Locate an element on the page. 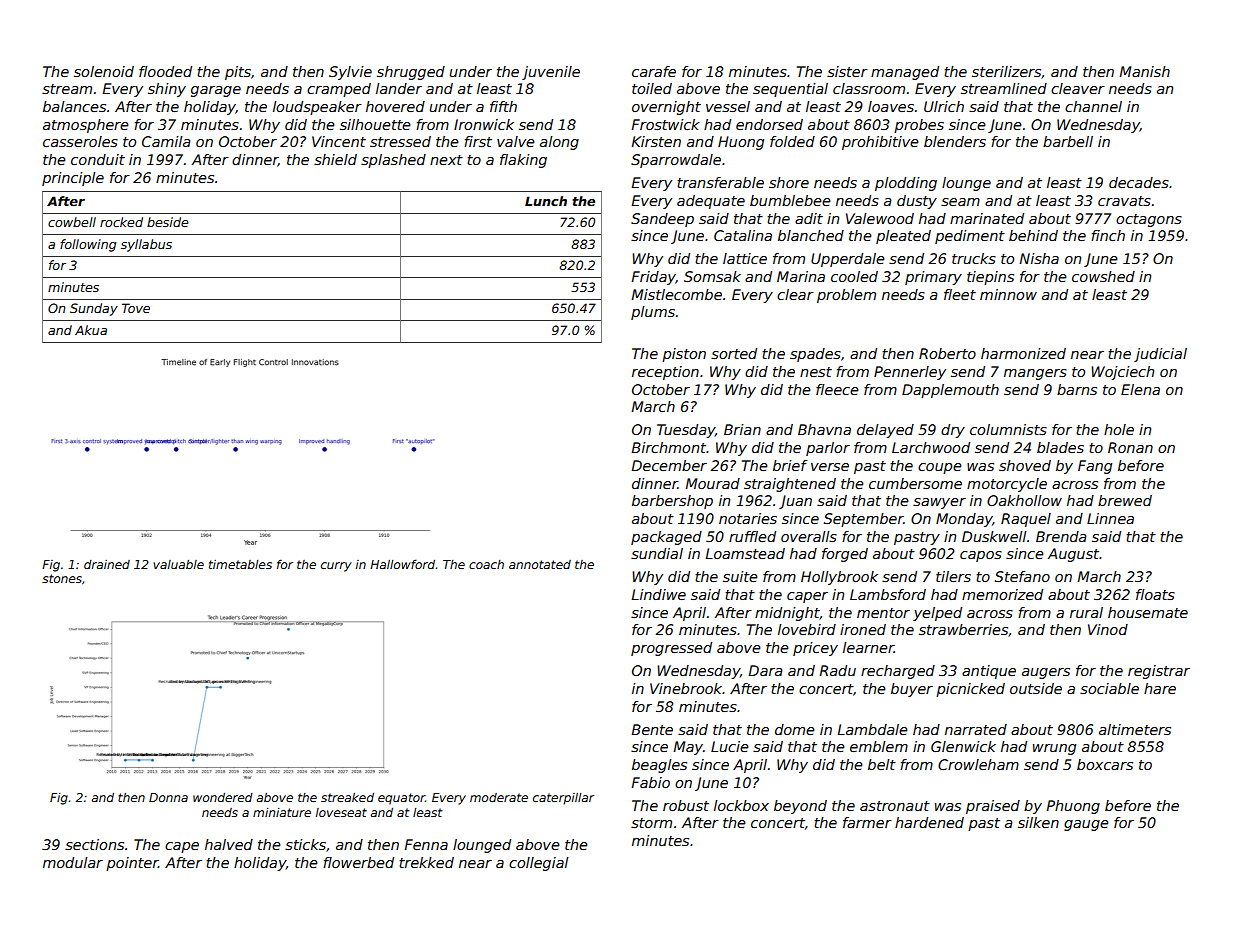  carafe is located at coordinates (654, 71).
